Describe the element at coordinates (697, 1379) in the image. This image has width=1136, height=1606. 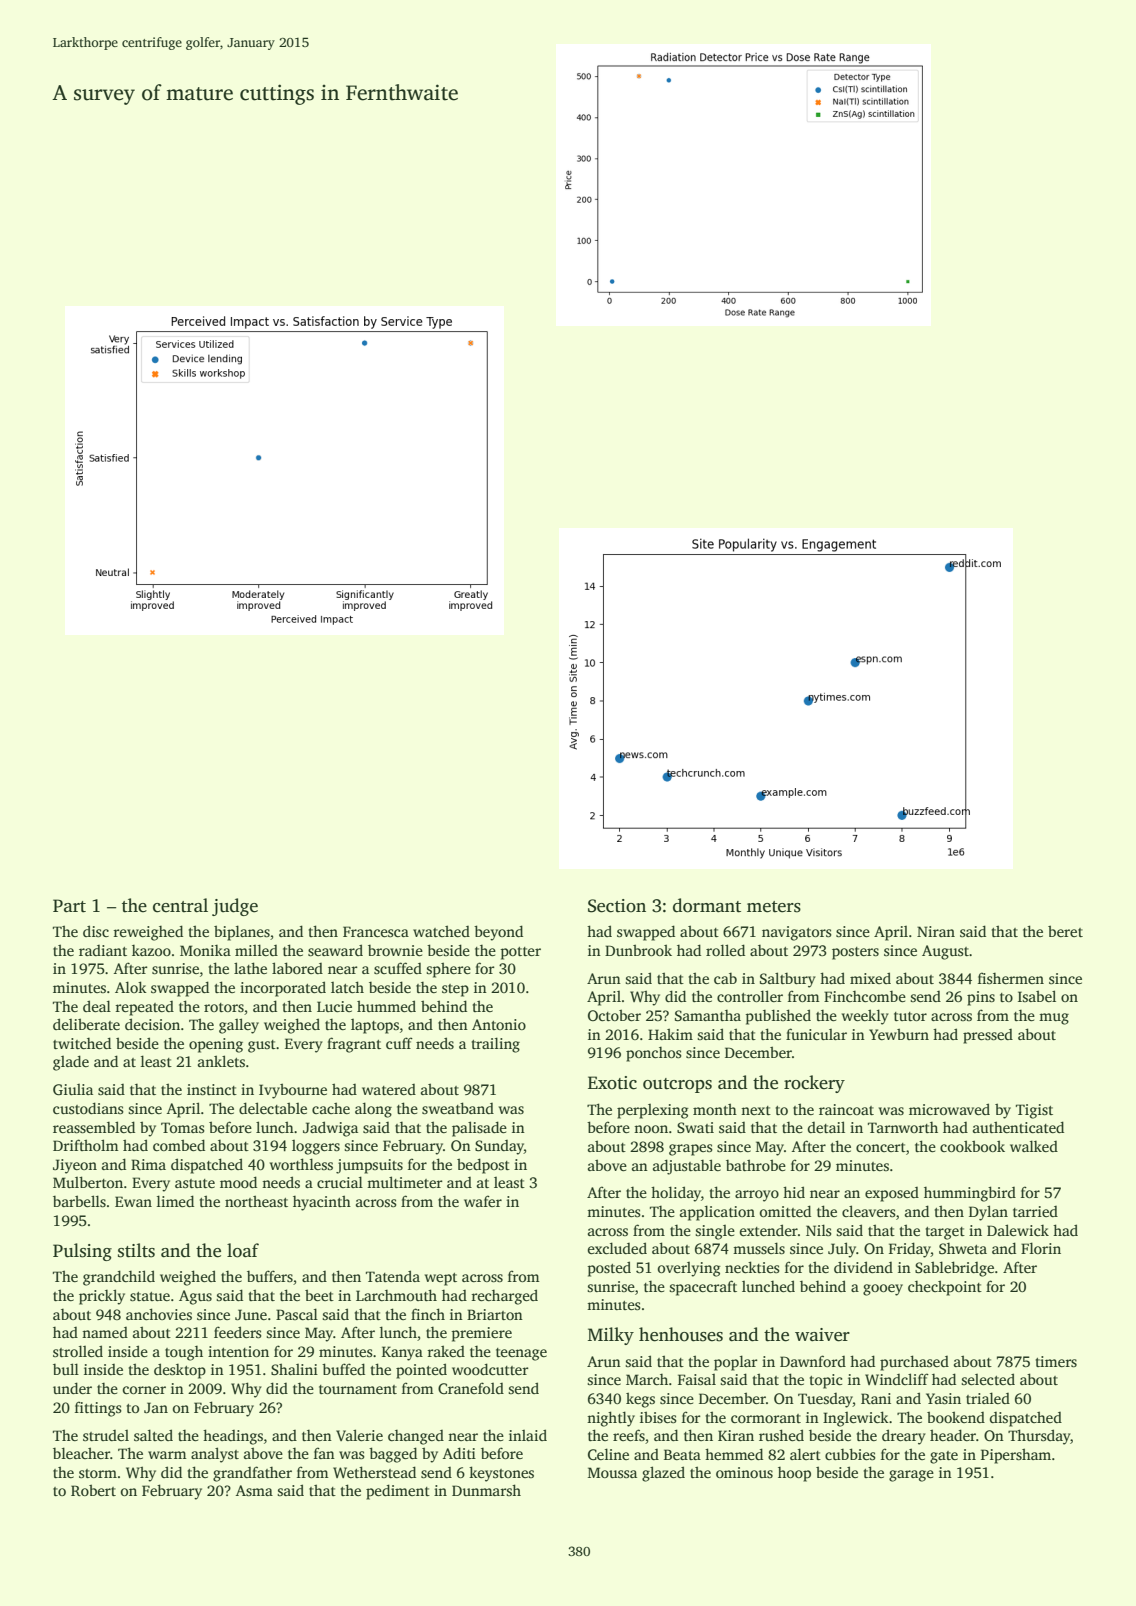
I see `Faisal` at that location.
